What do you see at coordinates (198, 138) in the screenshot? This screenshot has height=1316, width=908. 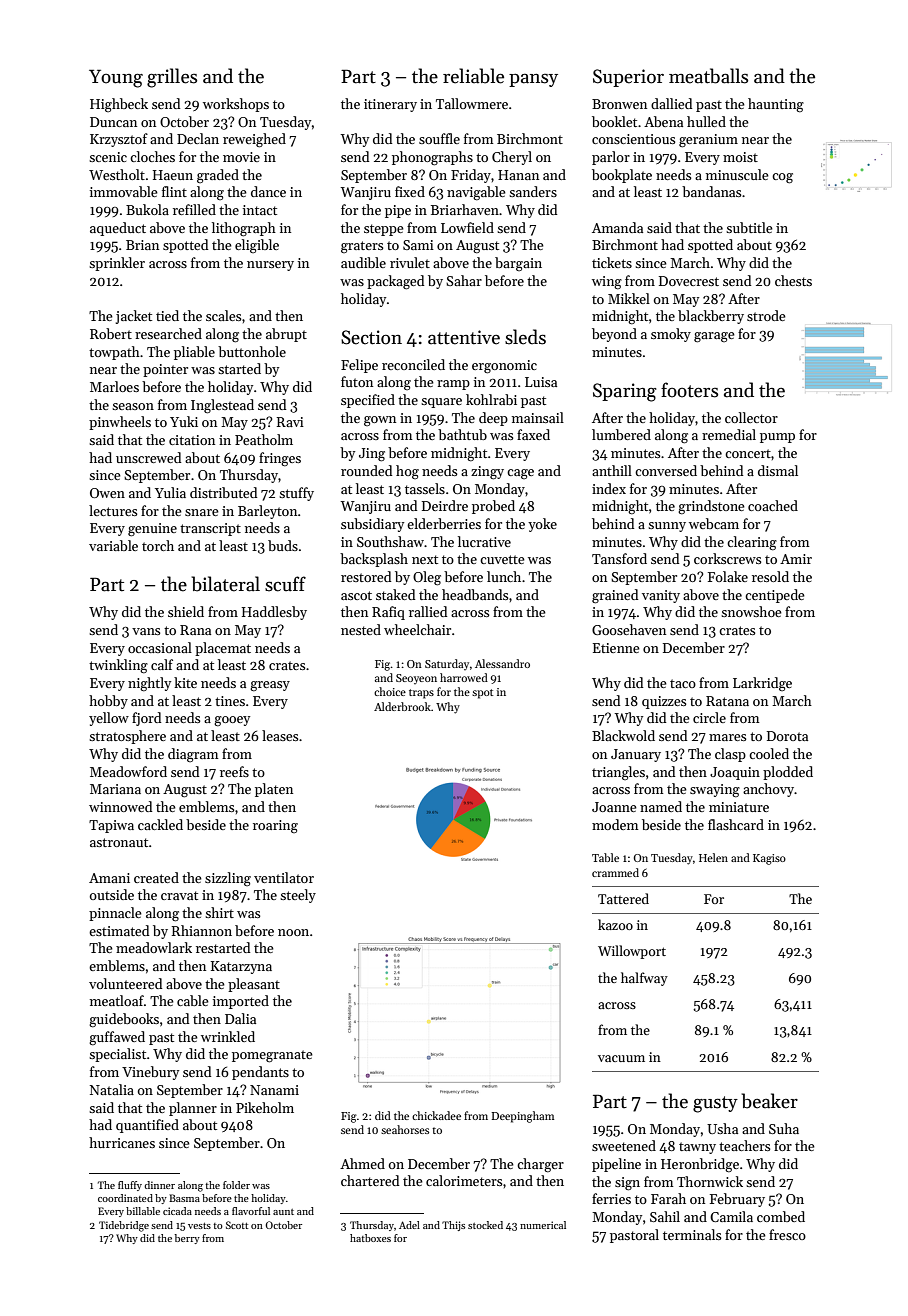 I see `Declan` at bounding box center [198, 138].
